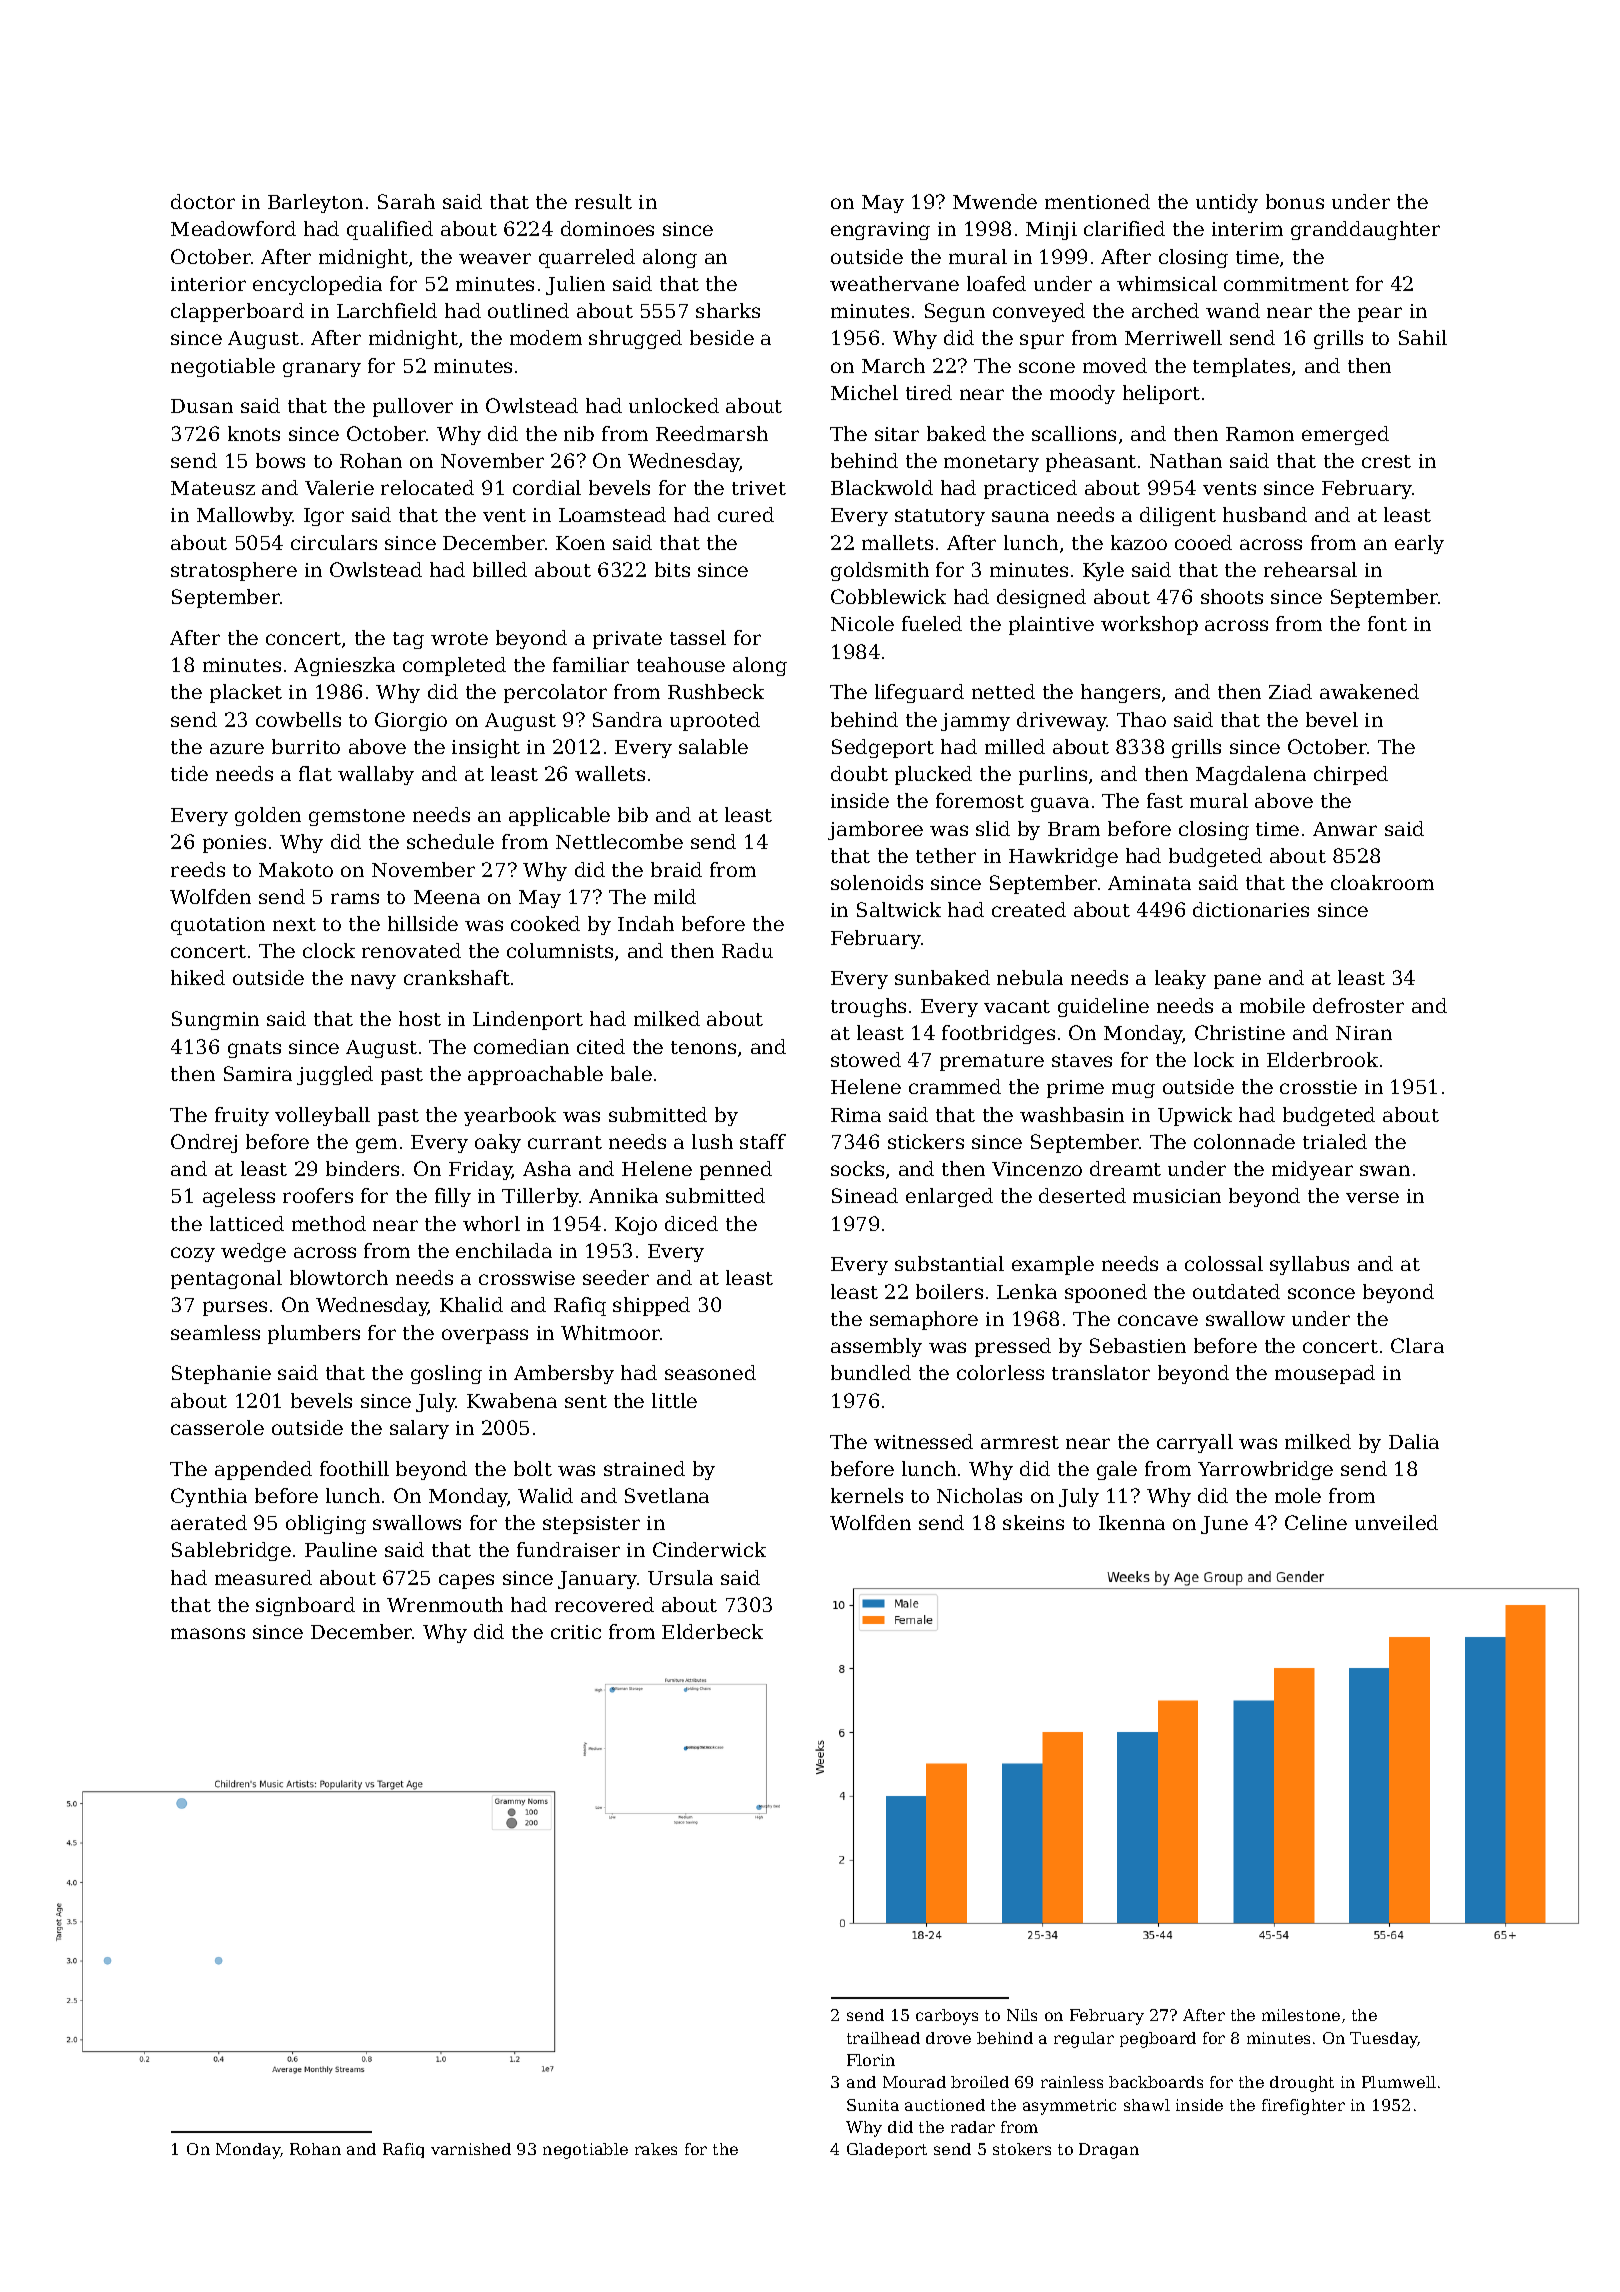 The width and height of the image is (1620, 2292). Describe the element at coordinates (883, 2038) in the image. I see `trailhead` at that location.
